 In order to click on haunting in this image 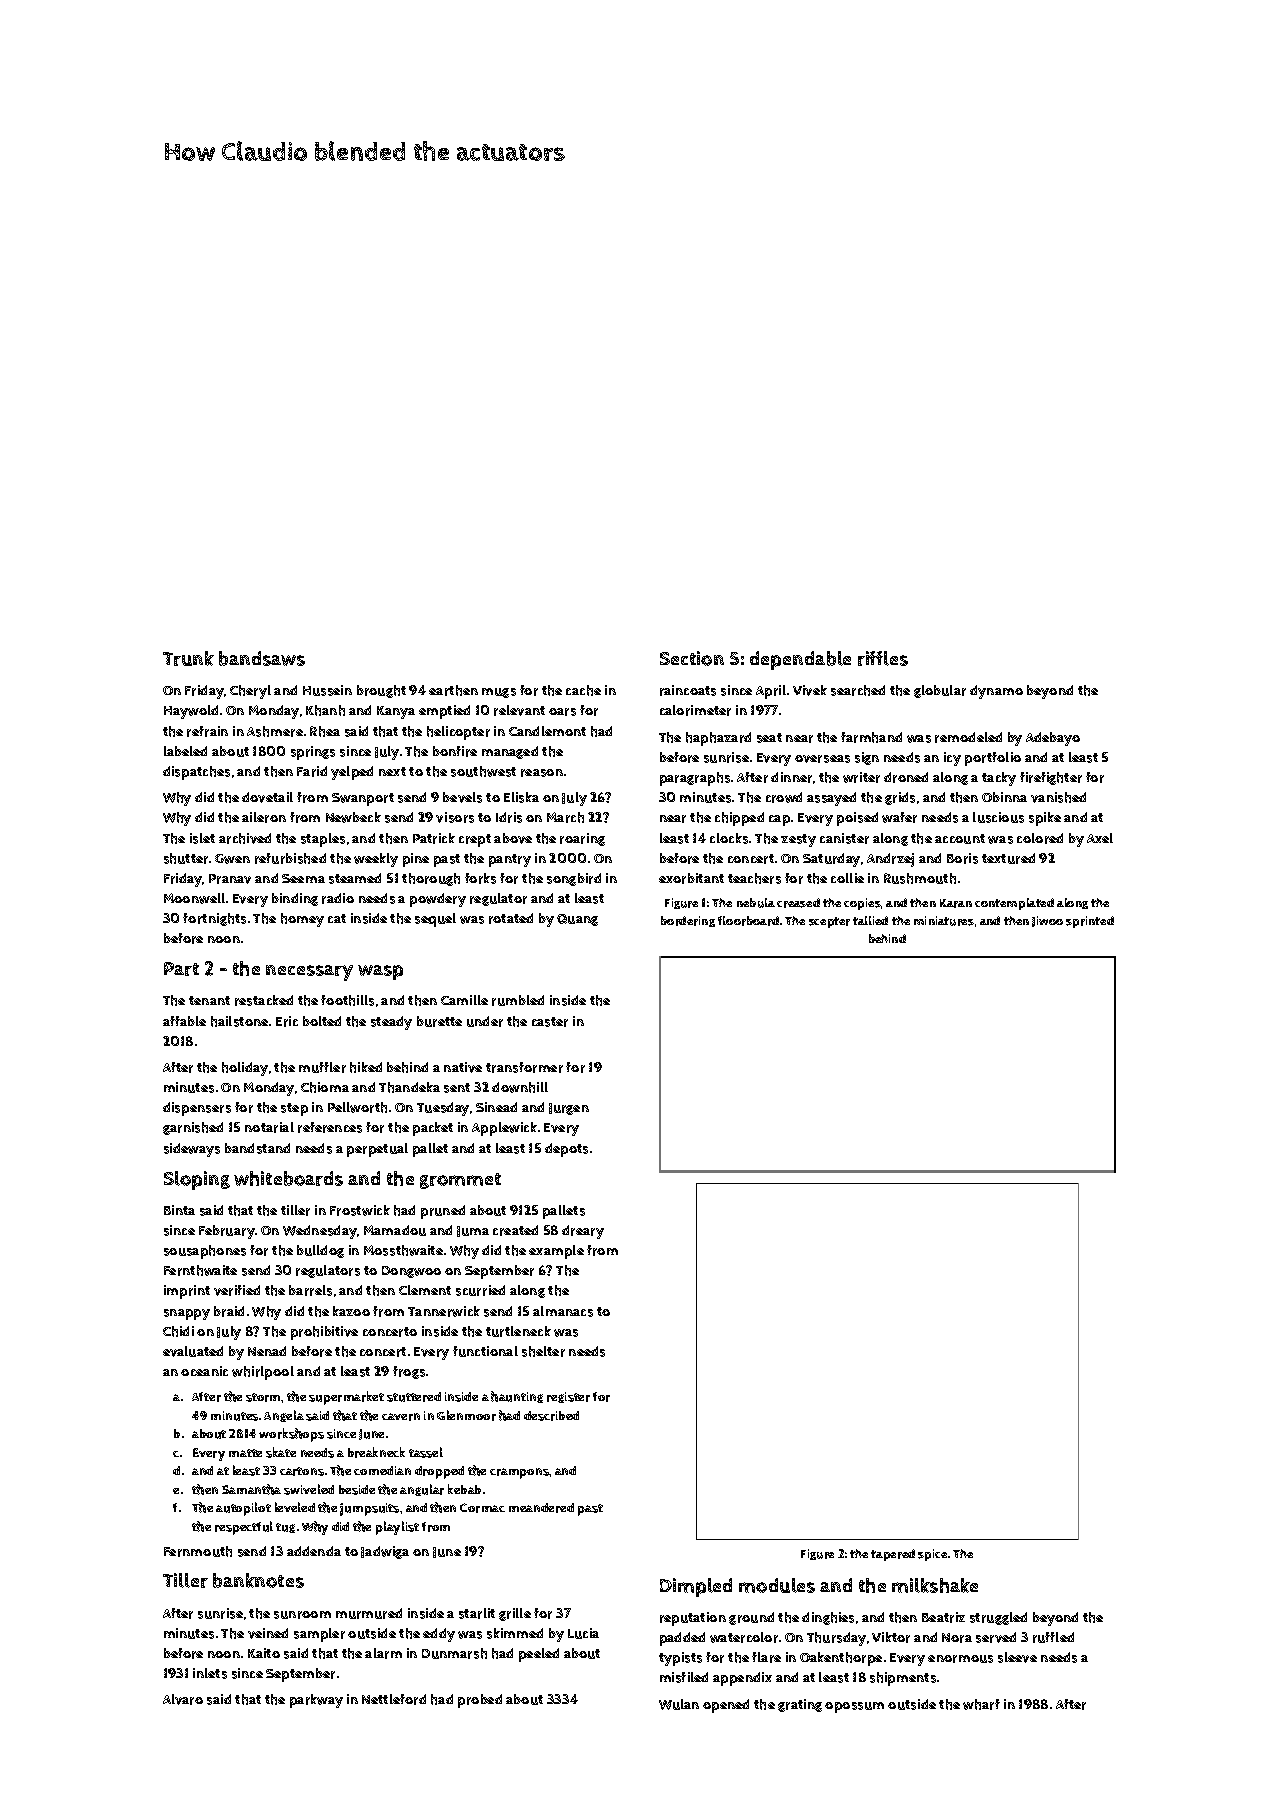, I will do `click(517, 1397)`.
